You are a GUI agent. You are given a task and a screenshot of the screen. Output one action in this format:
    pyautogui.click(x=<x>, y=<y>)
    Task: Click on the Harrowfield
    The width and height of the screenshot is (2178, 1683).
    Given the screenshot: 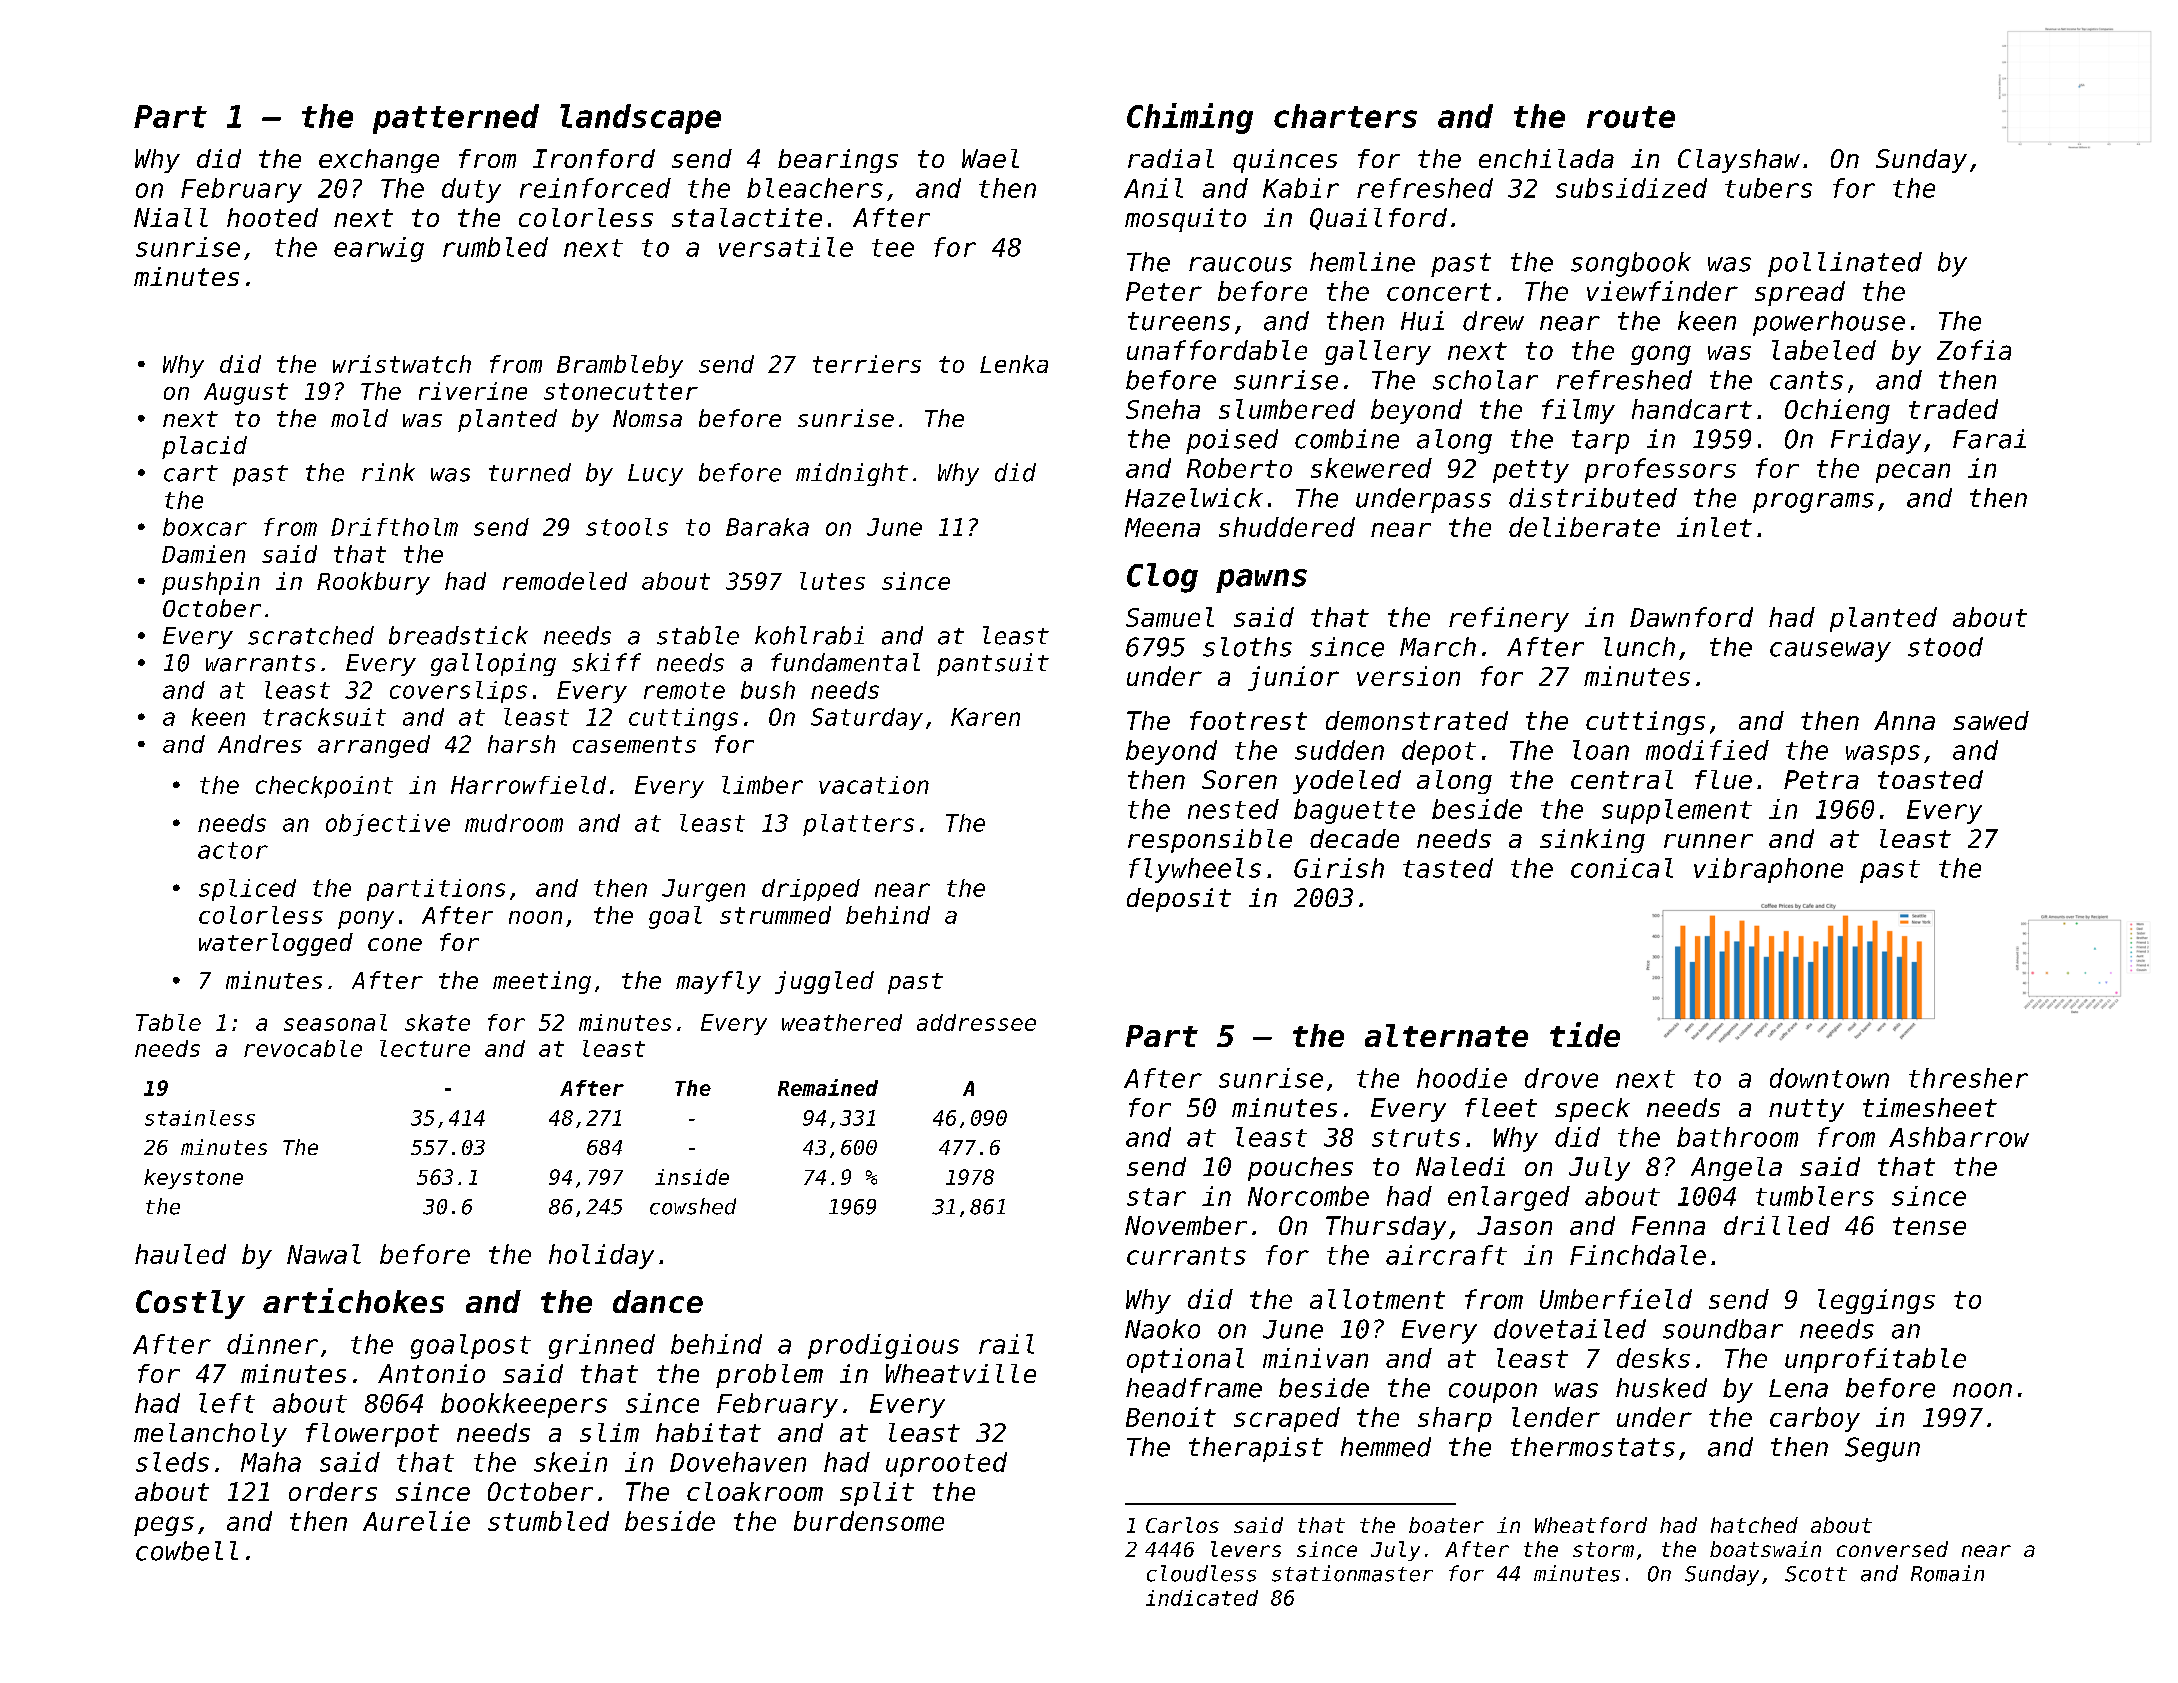 What is the action you would take?
    pyautogui.click(x=528, y=785)
